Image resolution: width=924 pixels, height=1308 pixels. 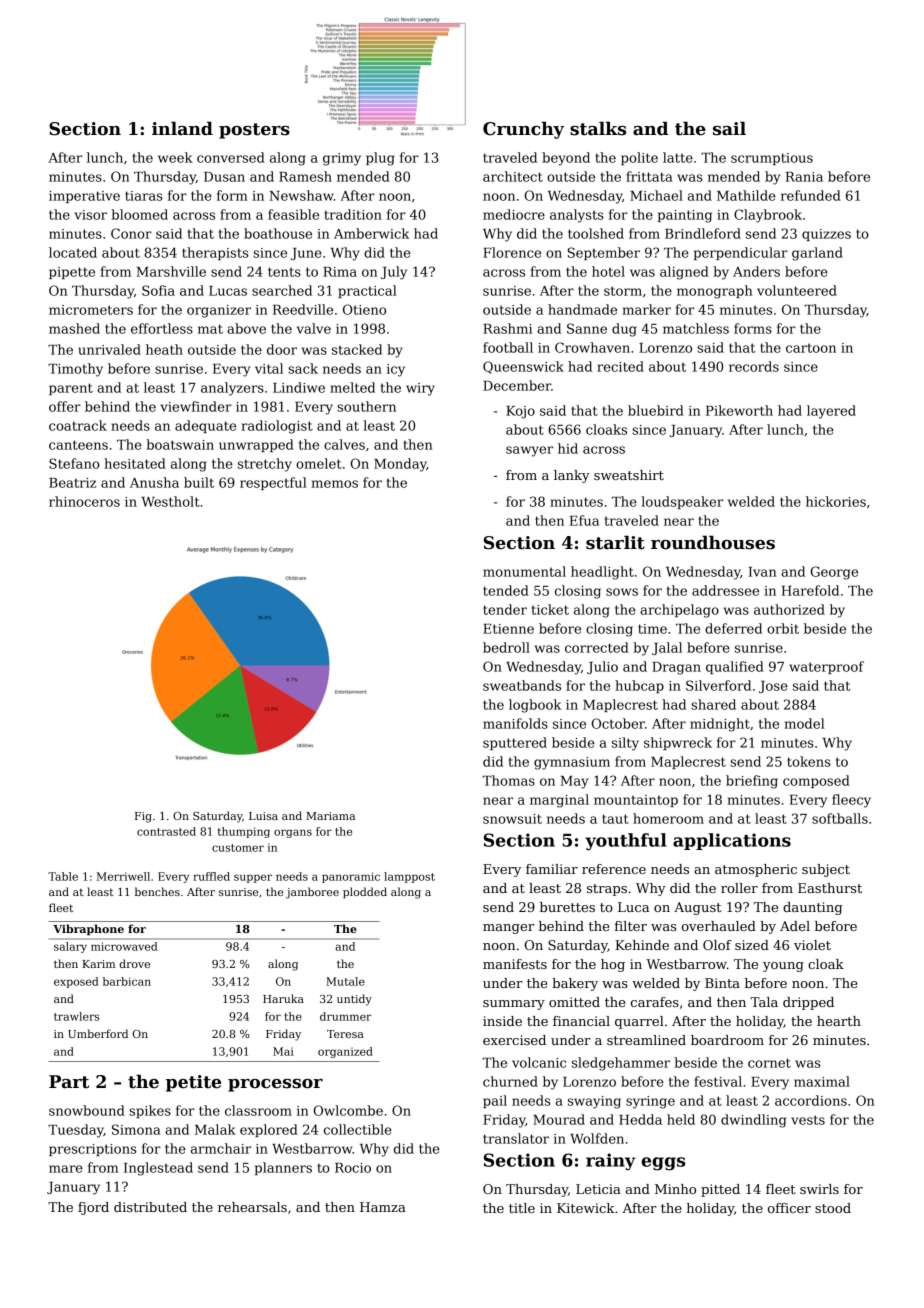 I want to click on loudspeaker, so click(x=682, y=502).
